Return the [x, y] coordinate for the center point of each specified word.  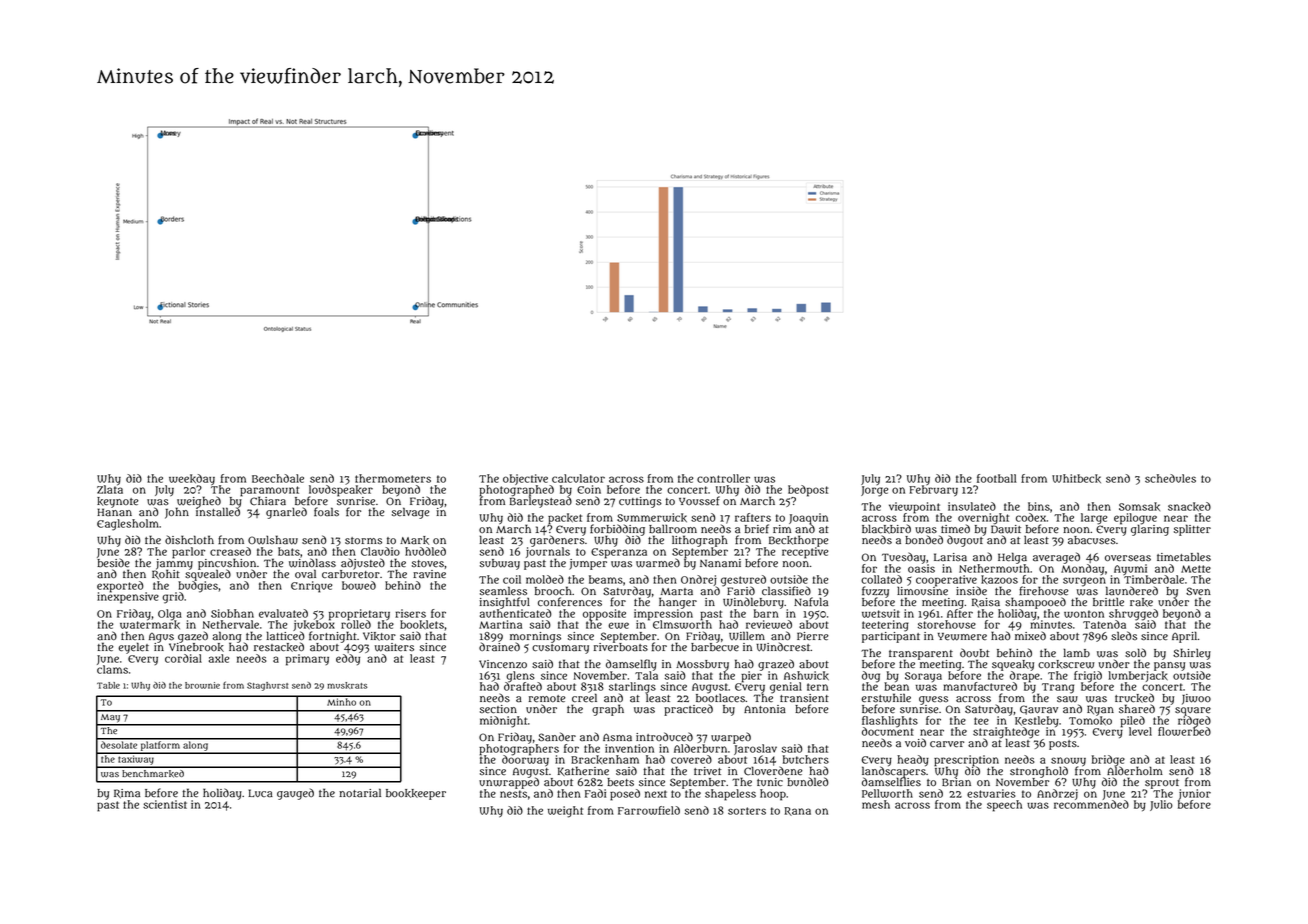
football [997, 478]
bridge [1108, 760]
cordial [183, 658]
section [498, 709]
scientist [165, 804]
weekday [192, 479]
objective [525, 479]
